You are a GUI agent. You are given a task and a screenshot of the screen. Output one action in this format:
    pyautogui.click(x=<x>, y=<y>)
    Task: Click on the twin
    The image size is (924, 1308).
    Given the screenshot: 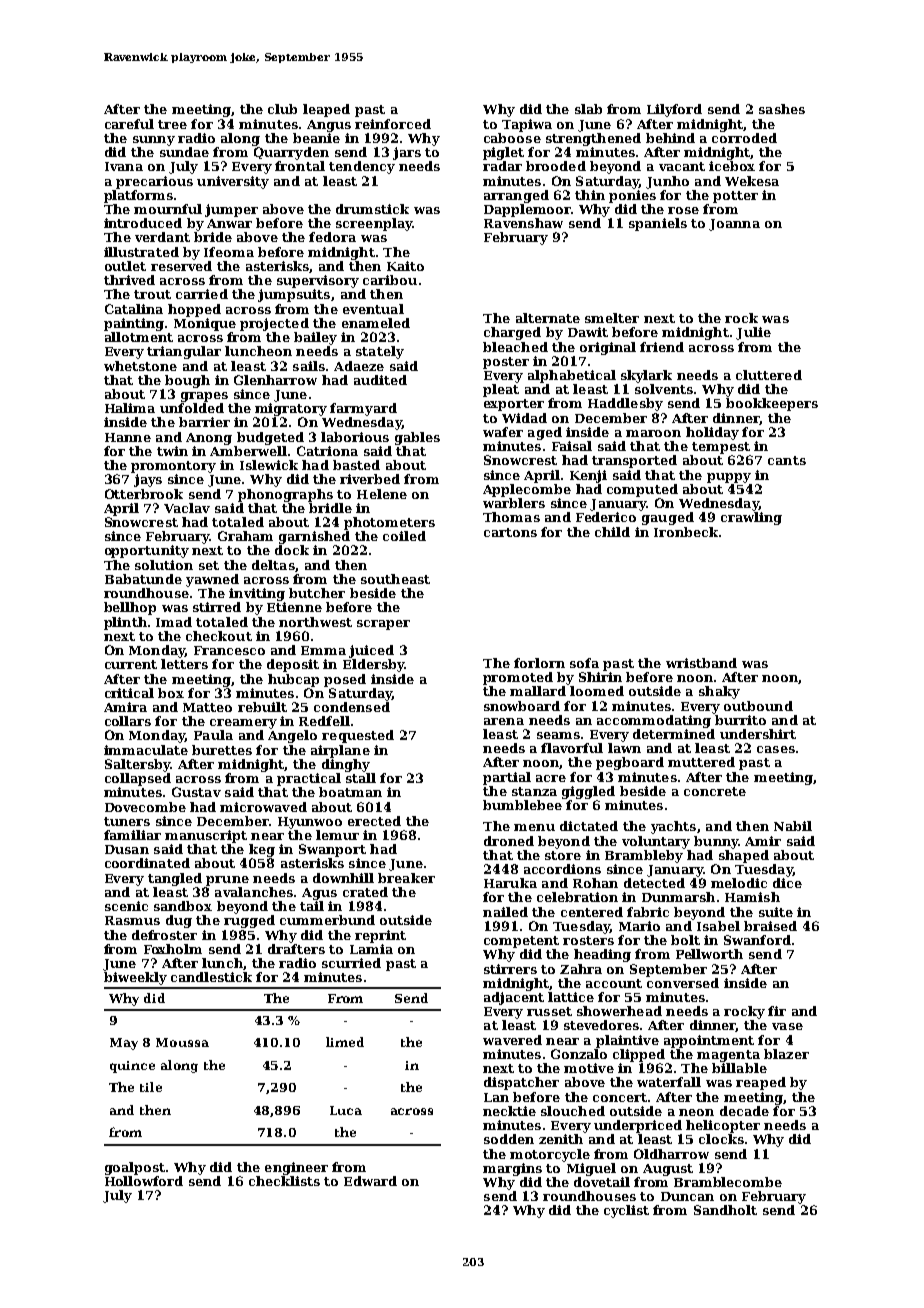 What is the action you would take?
    pyautogui.click(x=172, y=451)
